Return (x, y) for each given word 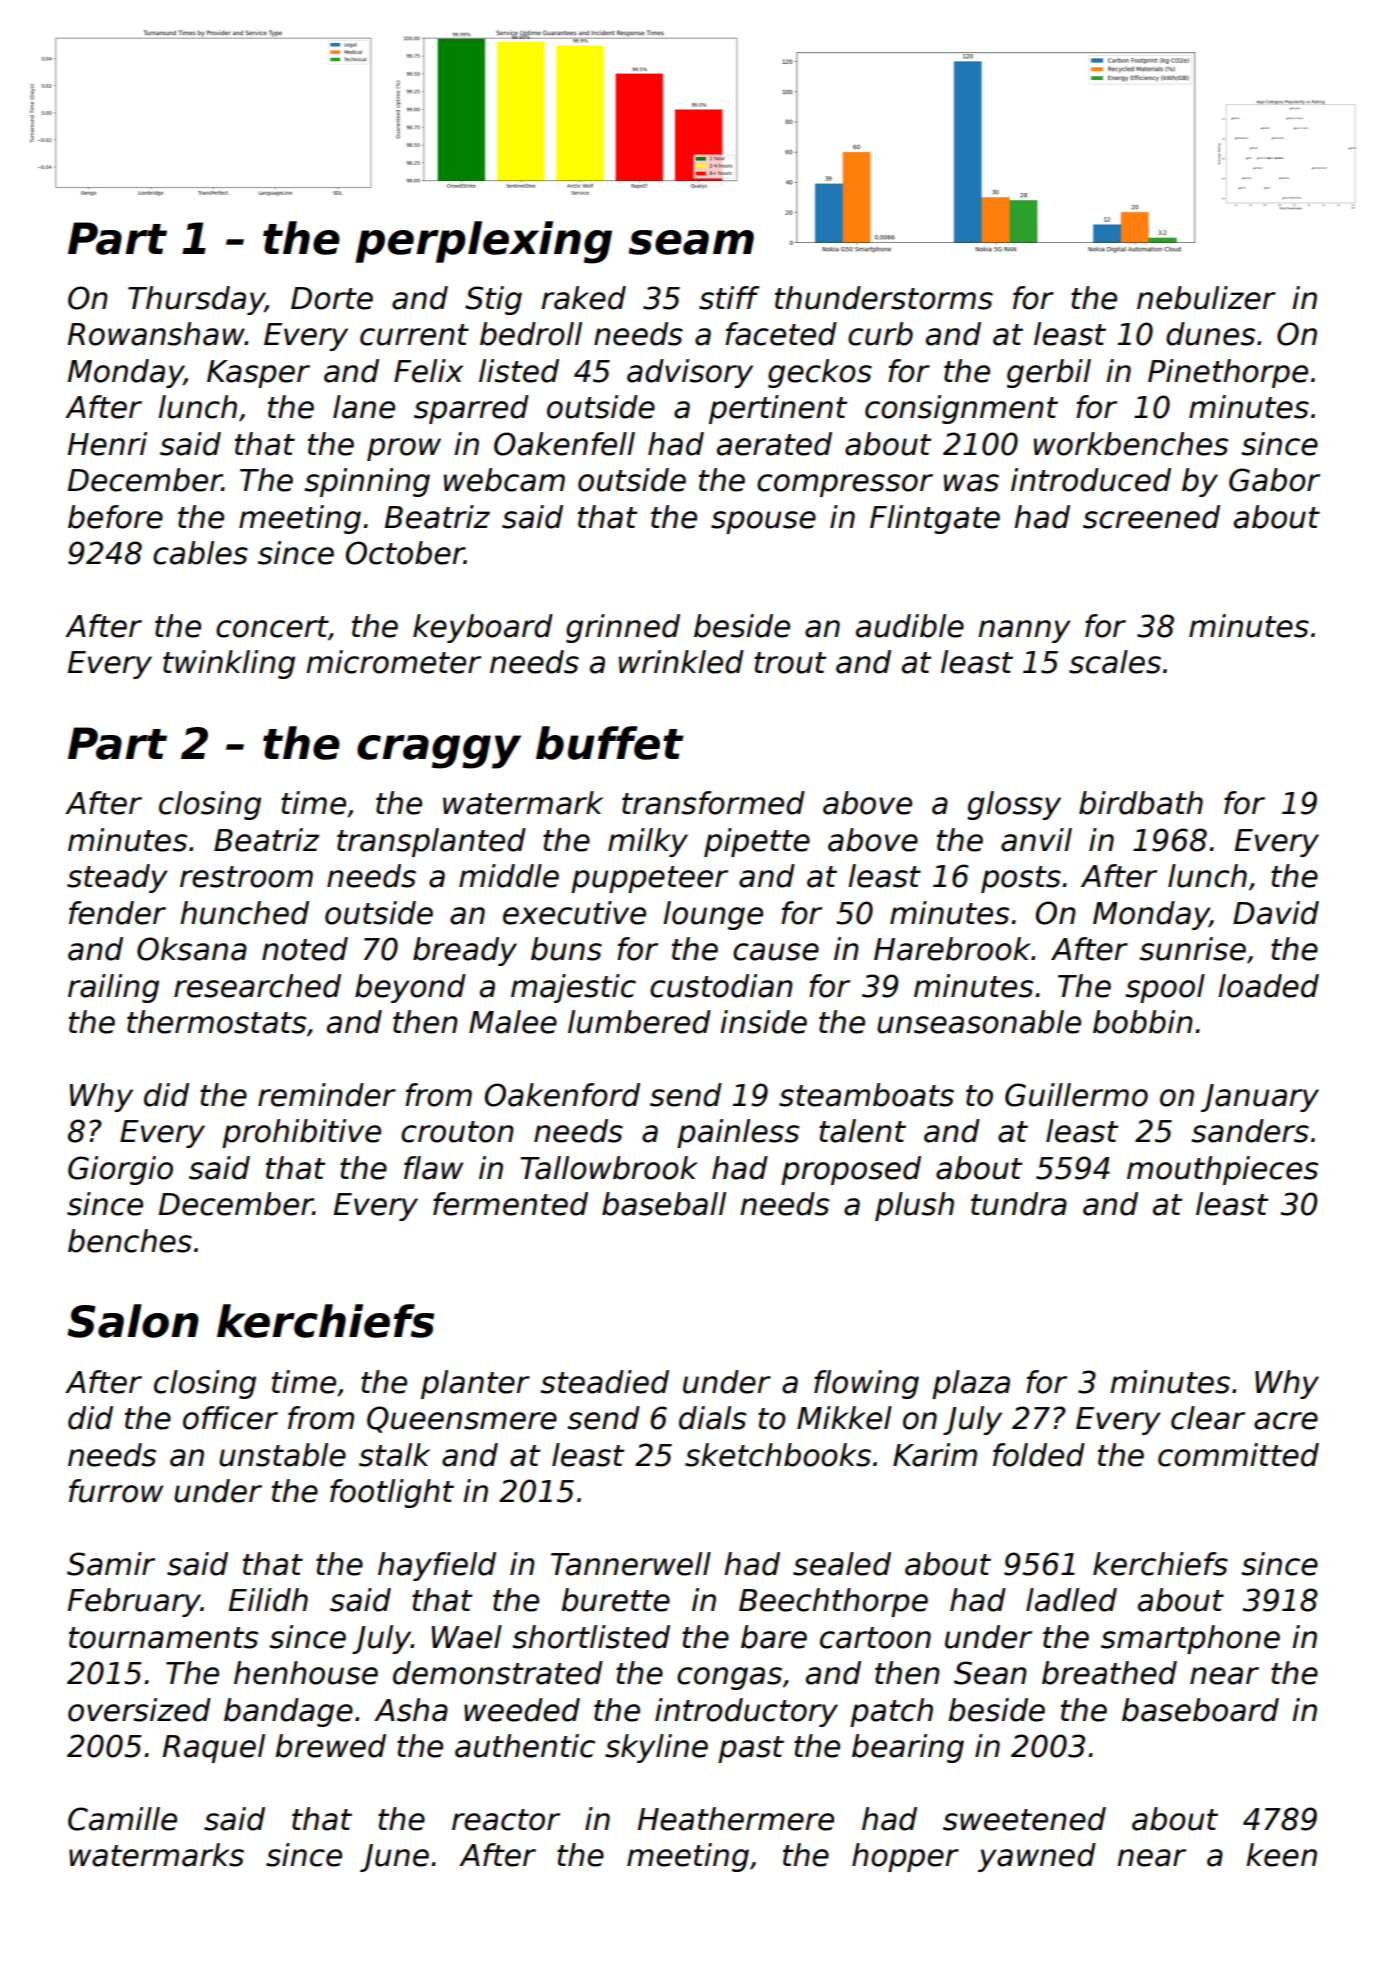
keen (1281, 1855)
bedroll (531, 334)
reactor (506, 1820)
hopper (905, 1857)
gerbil (1049, 373)
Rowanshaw (156, 334)
